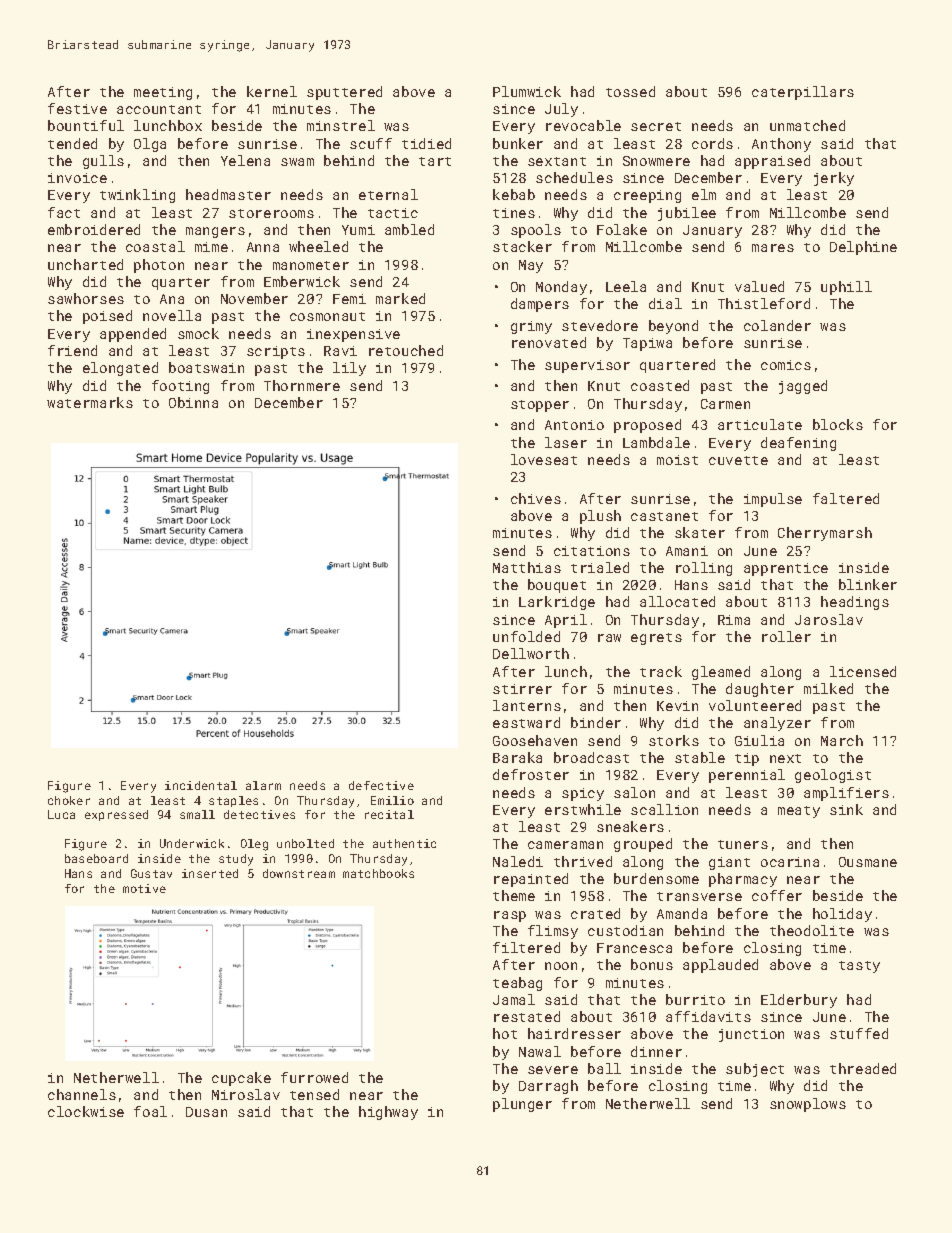 The width and height of the page is (952, 1233). Describe the element at coordinates (263, 247) in the page. I see `Anna` at that location.
